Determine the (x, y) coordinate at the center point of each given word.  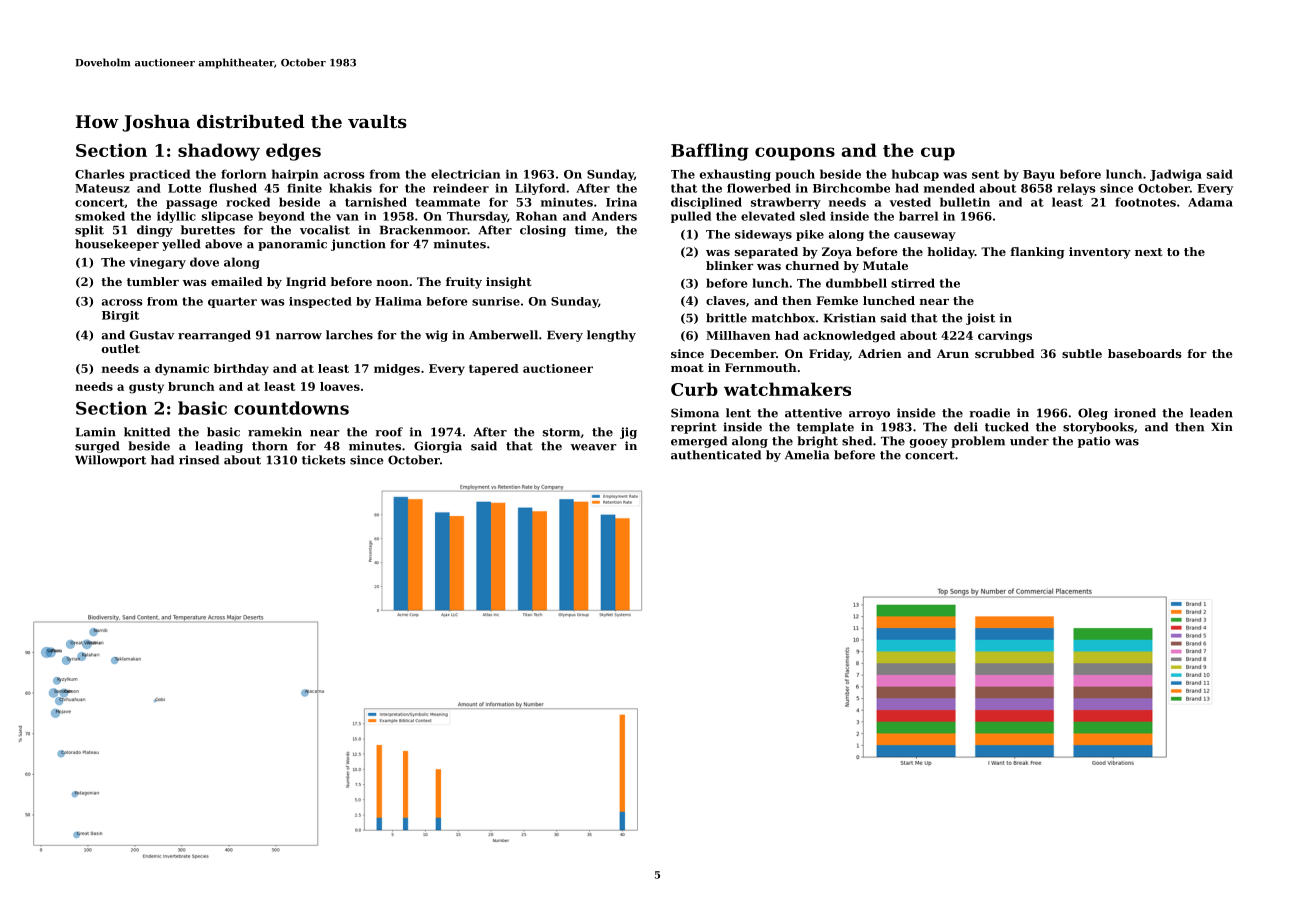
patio (1094, 442)
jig (628, 433)
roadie (989, 413)
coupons (795, 154)
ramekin (275, 432)
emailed (237, 281)
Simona (695, 413)
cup (938, 154)
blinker (730, 265)
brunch (191, 386)
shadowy (219, 152)
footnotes (1145, 202)
